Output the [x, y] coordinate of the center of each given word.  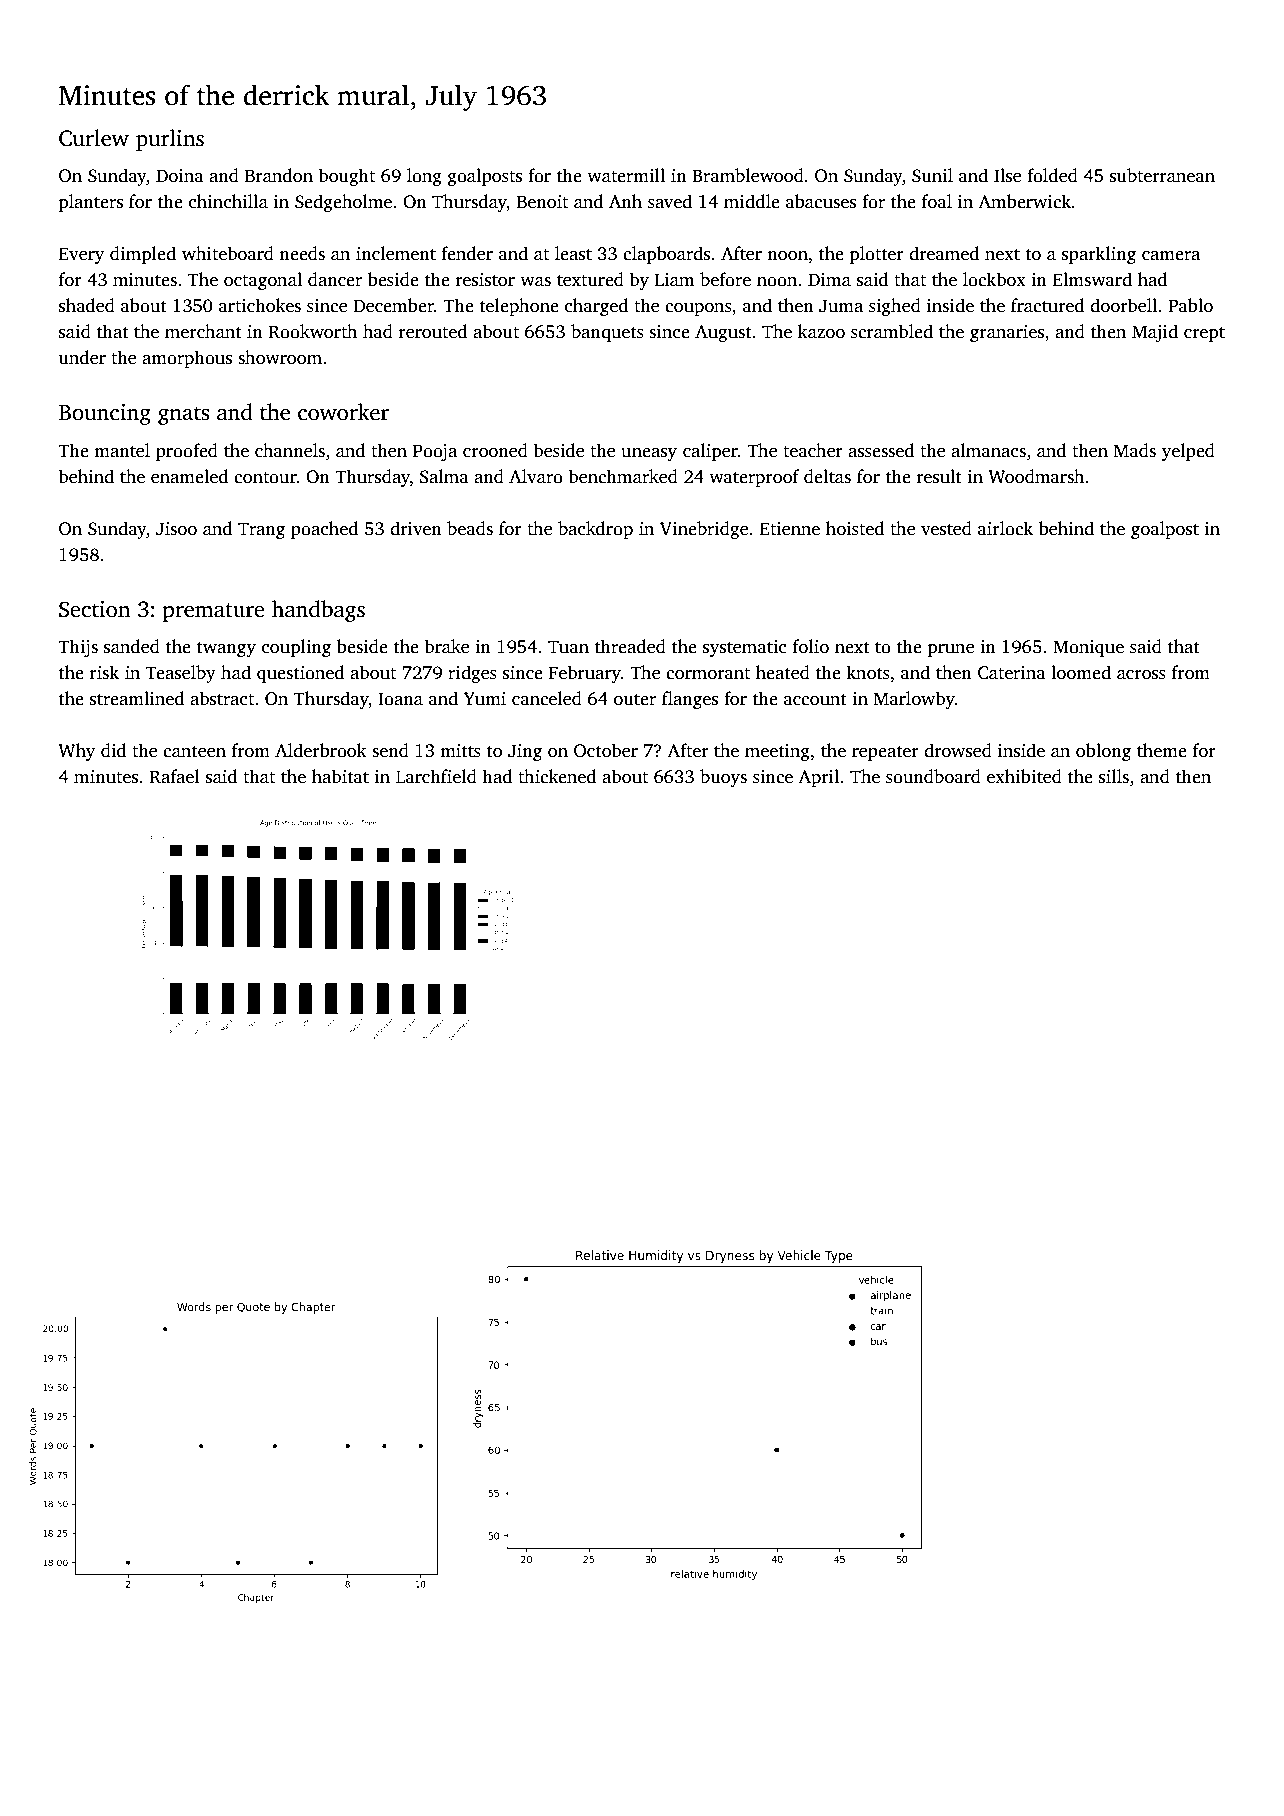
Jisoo [176, 529]
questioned [300, 674]
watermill [626, 175]
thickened [557, 776]
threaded [630, 646]
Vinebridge [704, 530]
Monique [1088, 648]
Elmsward [1092, 279]
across [1141, 675]
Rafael [174, 776]
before [725, 279]
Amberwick [1024, 201]
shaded [87, 305]
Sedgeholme [343, 203]
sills [1114, 776]
